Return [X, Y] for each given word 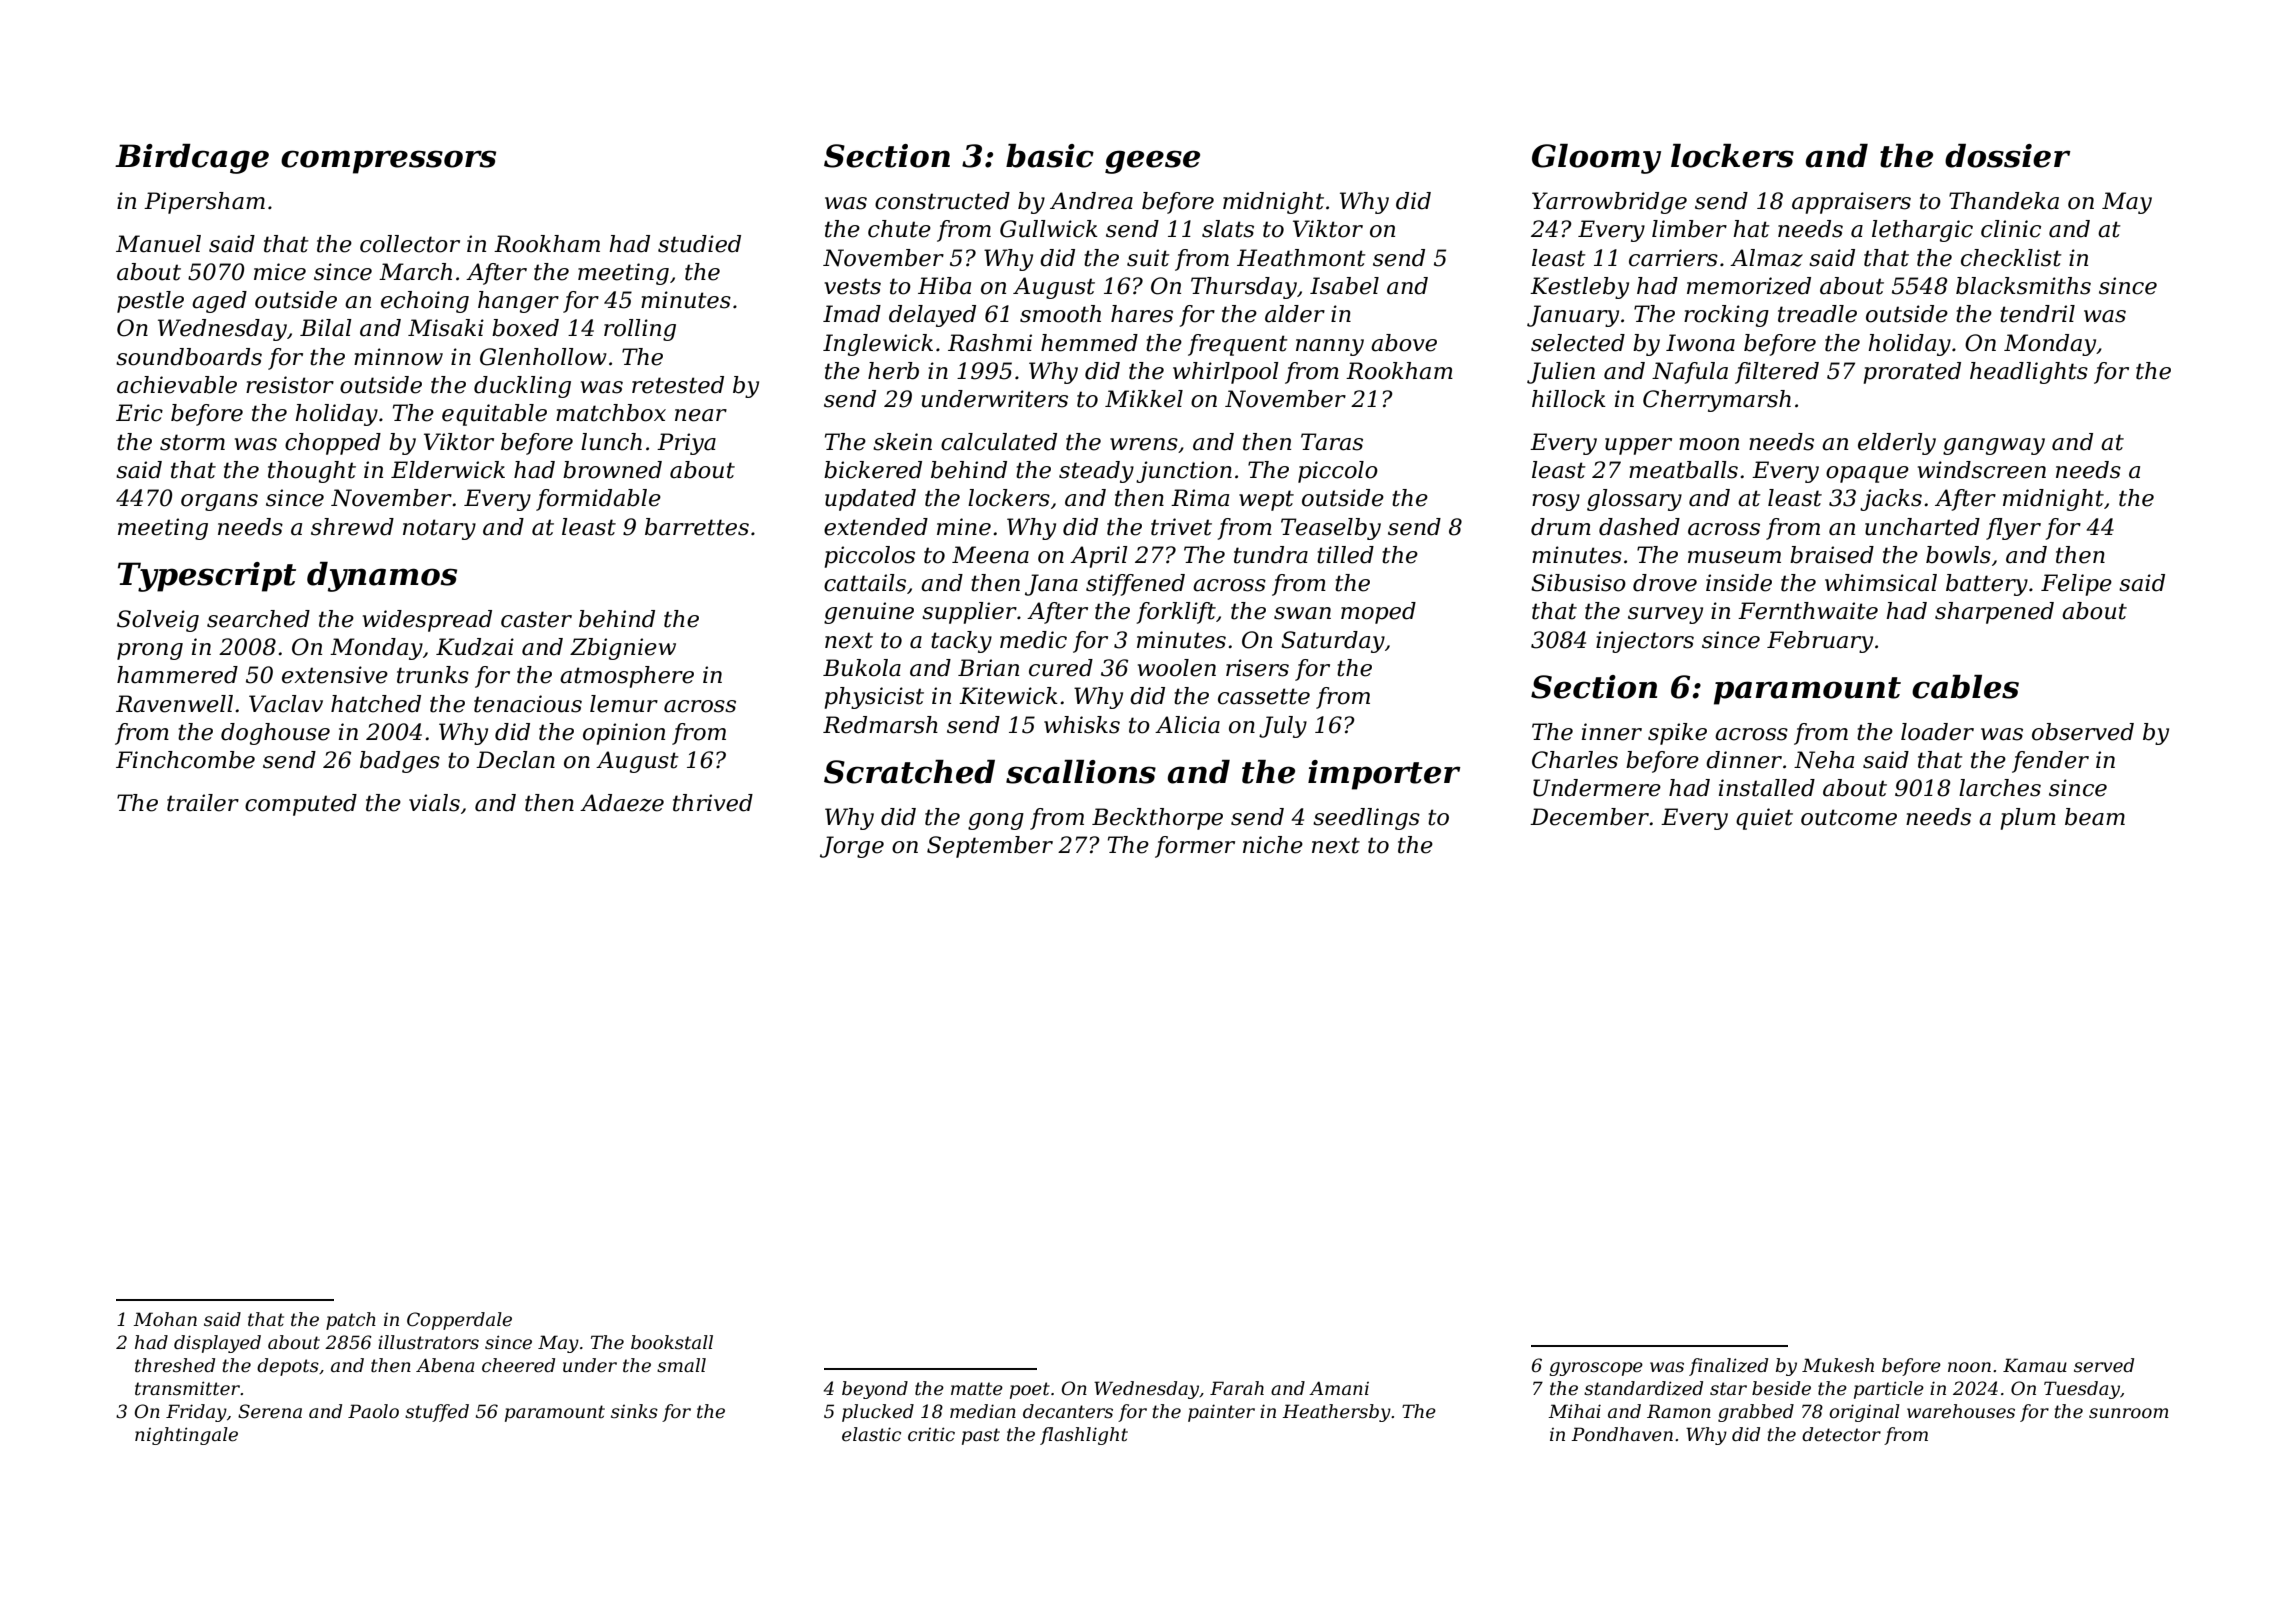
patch [351, 1321]
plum [2028, 819]
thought [312, 472]
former [1195, 847]
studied [699, 244]
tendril [2037, 314]
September [990, 847]
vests [852, 286]
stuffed [437, 1413]
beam [2095, 817]
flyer [2013, 529]
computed [301, 805]
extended [876, 527]
